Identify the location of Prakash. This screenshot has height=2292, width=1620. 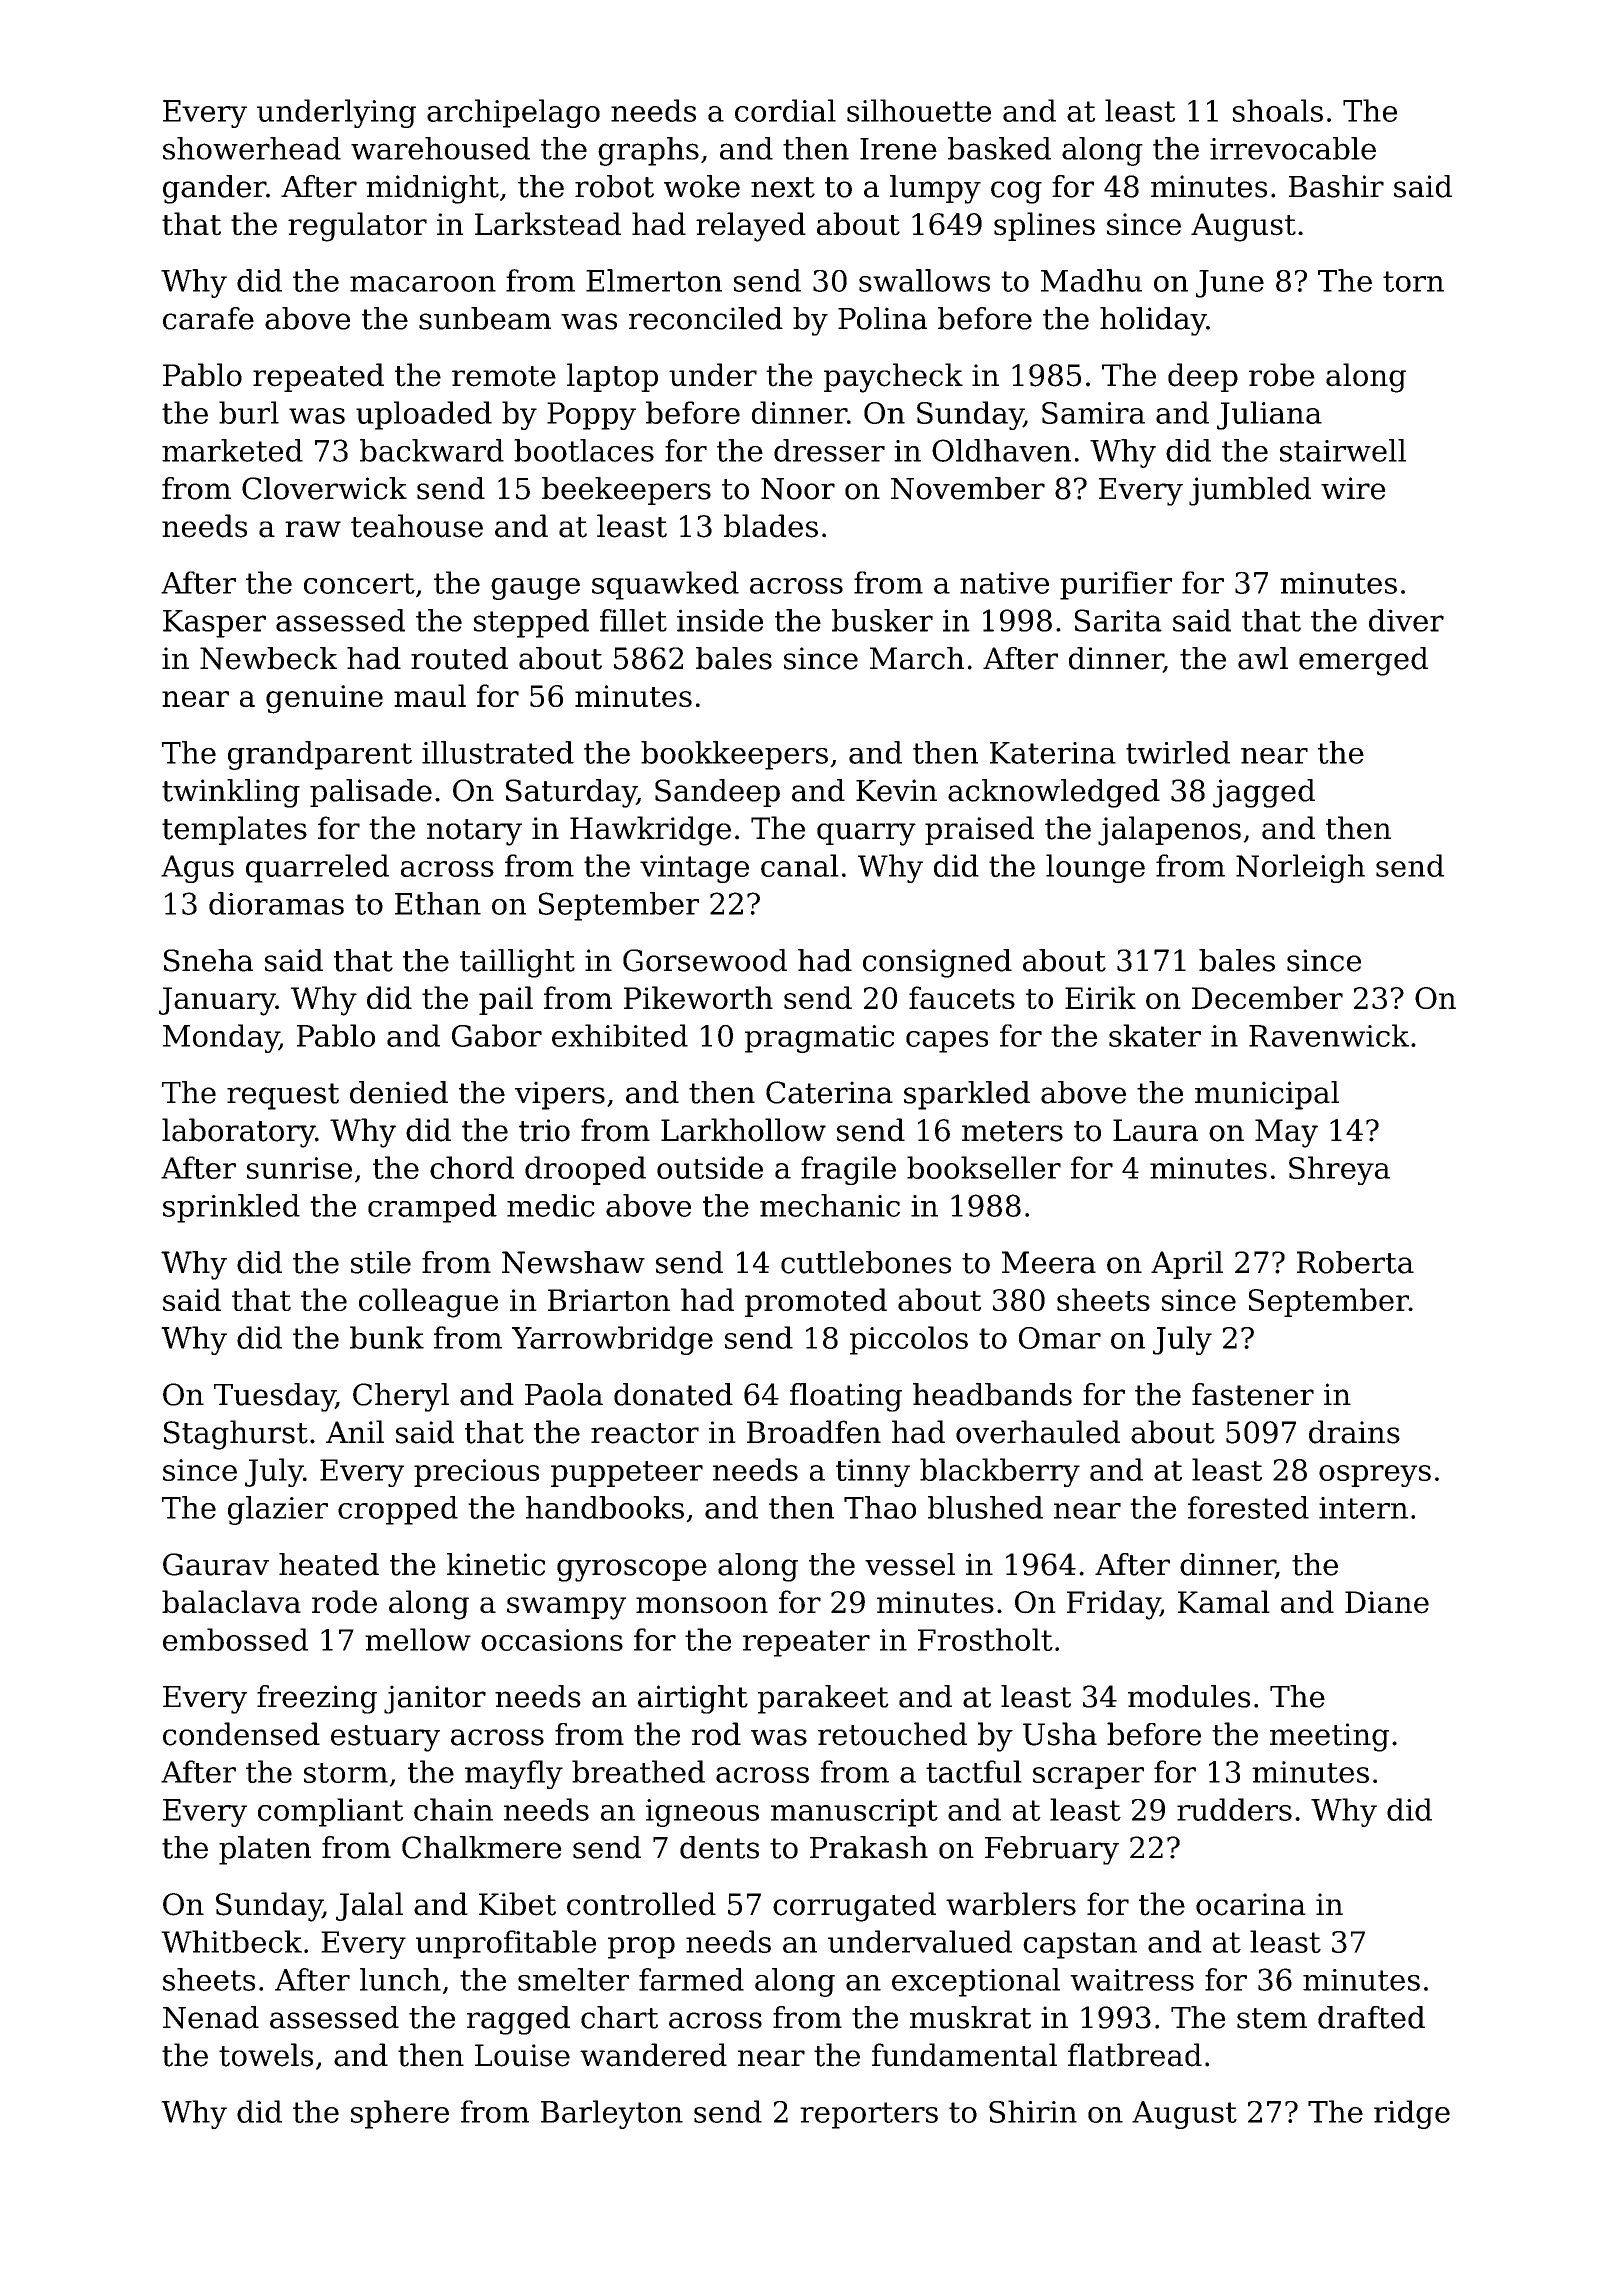
(869, 1847).
